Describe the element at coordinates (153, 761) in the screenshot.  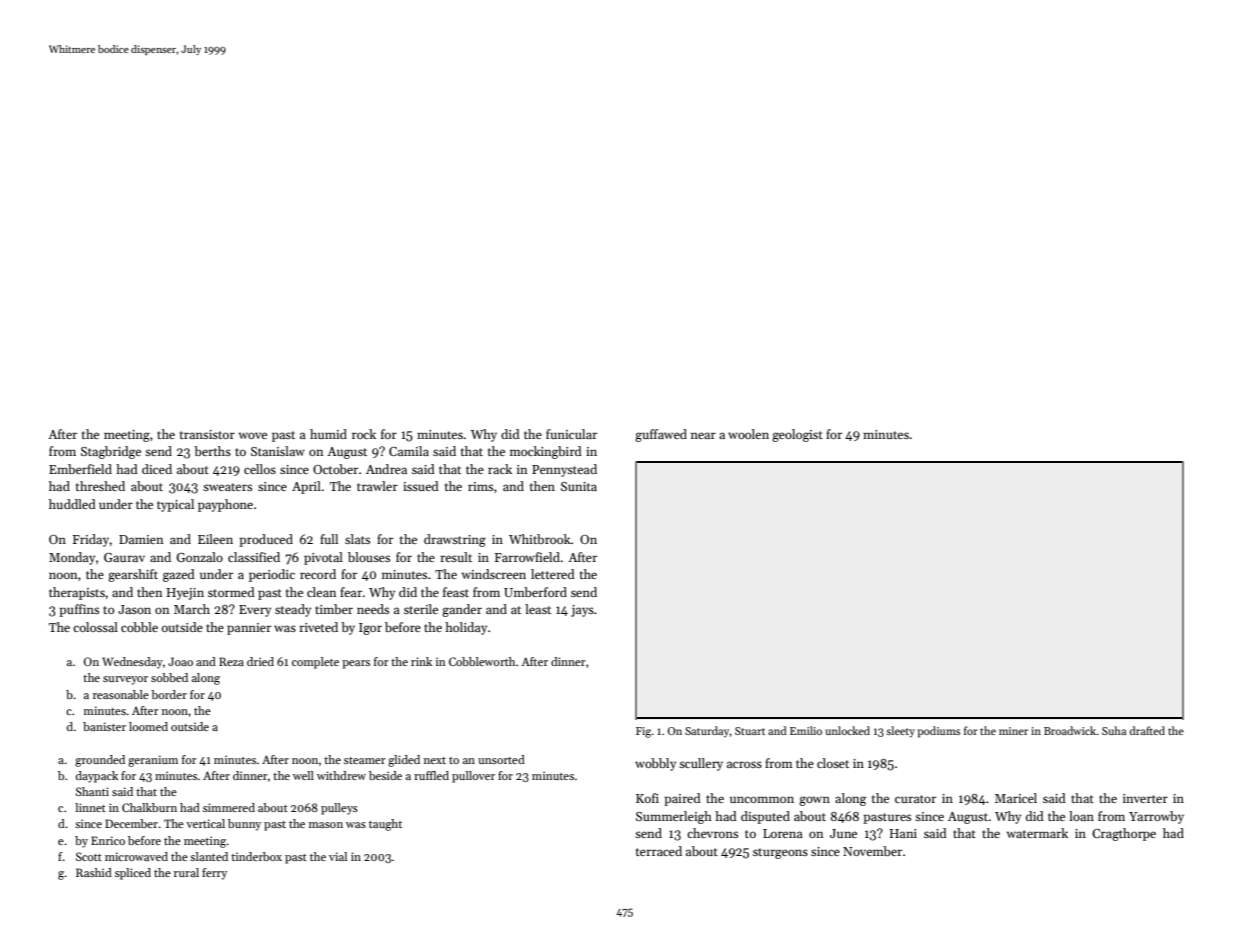
I see `geranium` at that location.
